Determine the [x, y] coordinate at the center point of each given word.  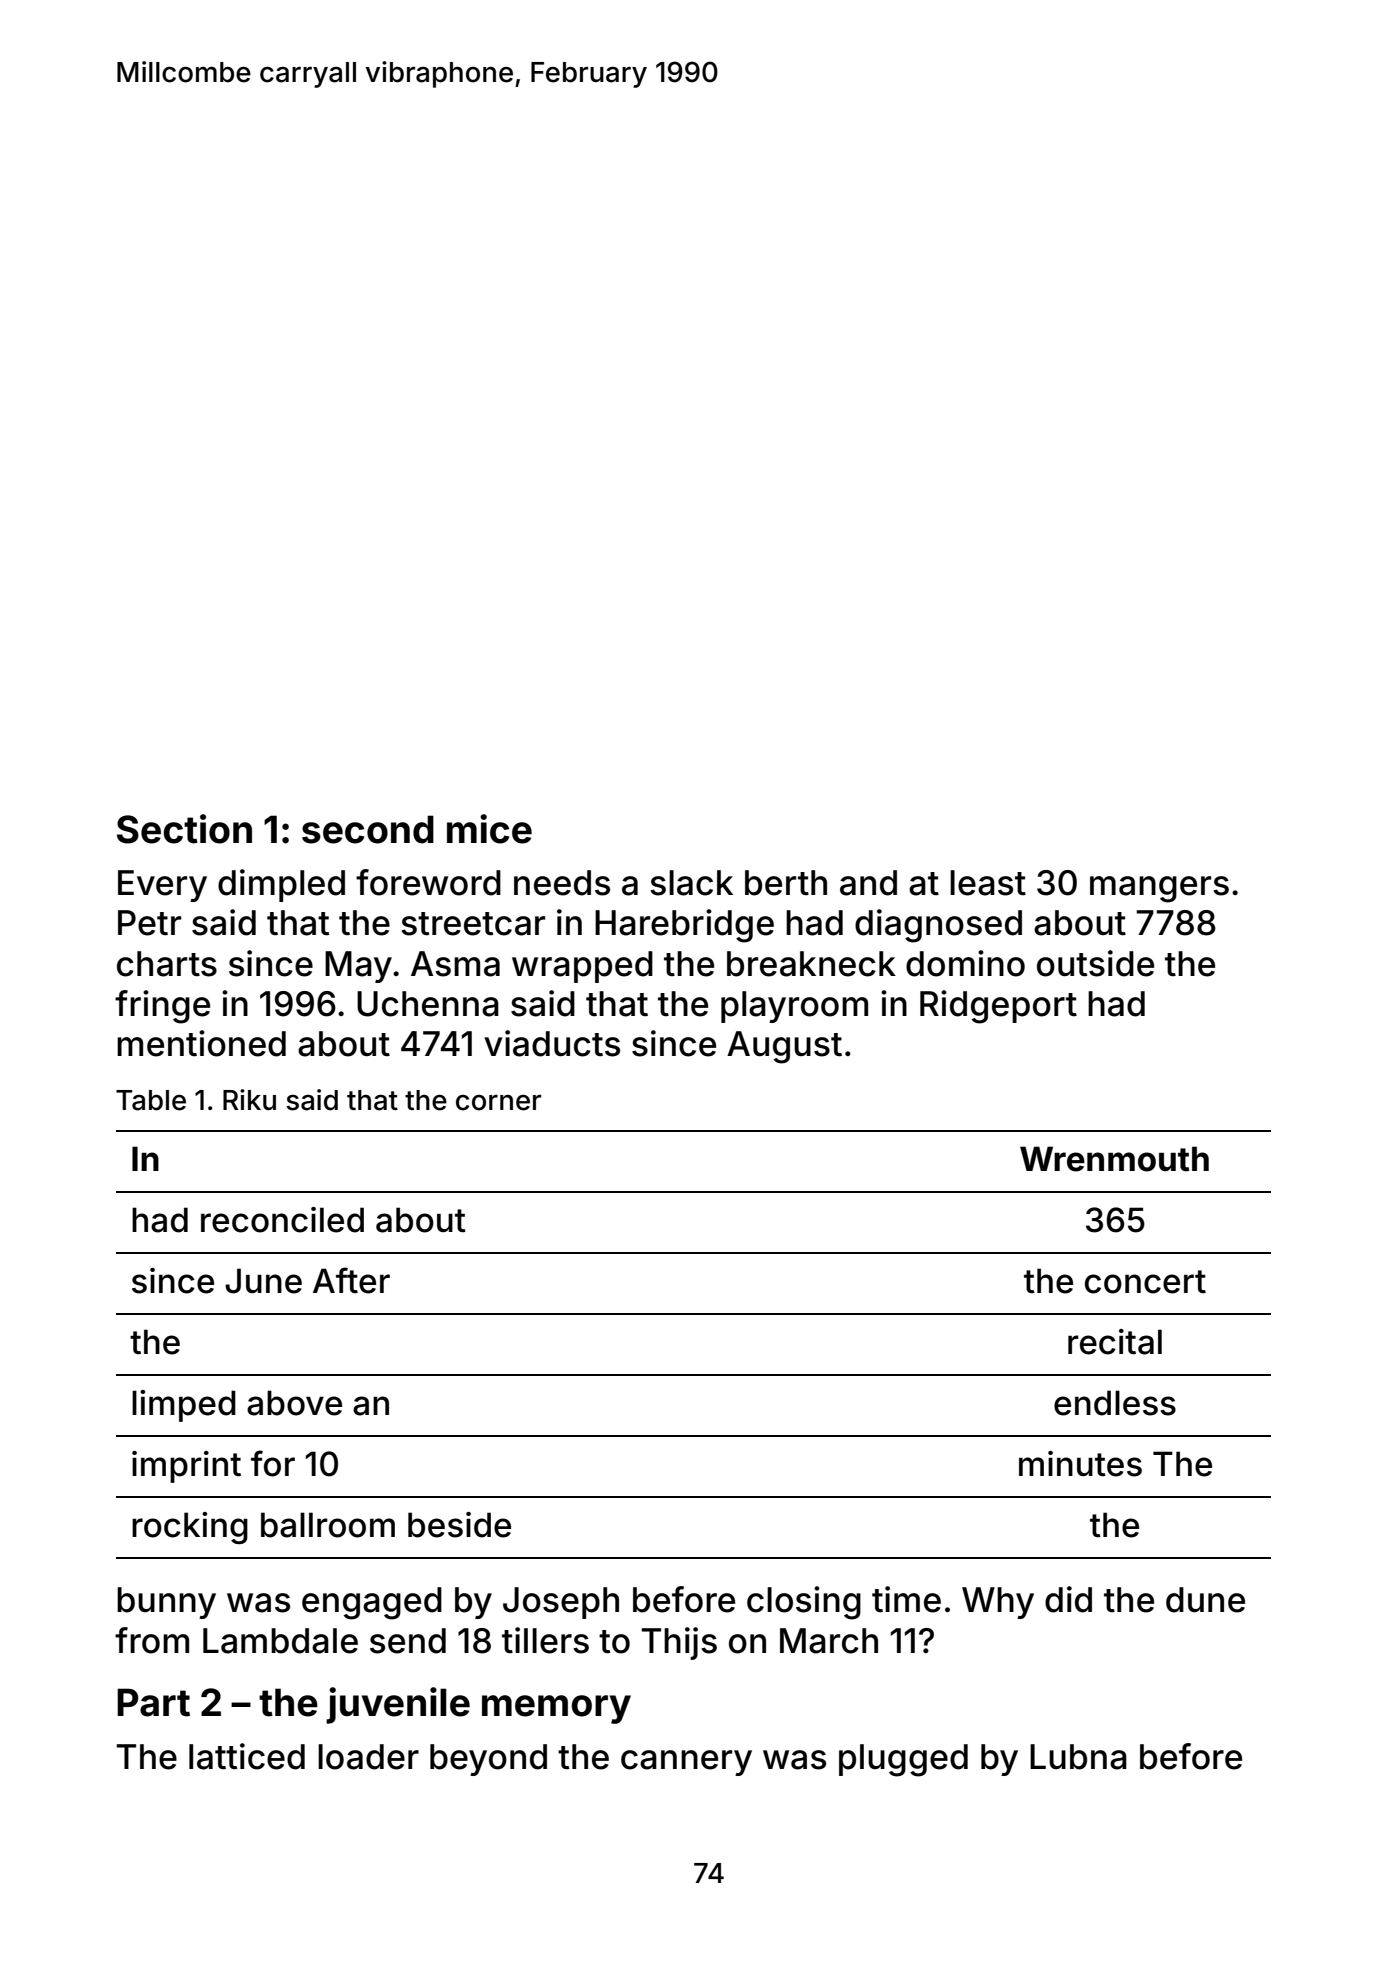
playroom [794, 1007]
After [351, 1280]
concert [1145, 1282]
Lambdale [280, 1641]
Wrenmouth [1114, 1159]
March [829, 1641]
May [358, 967]
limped [184, 1406]
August [784, 1047]
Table [151, 1100]
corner [498, 1102]
